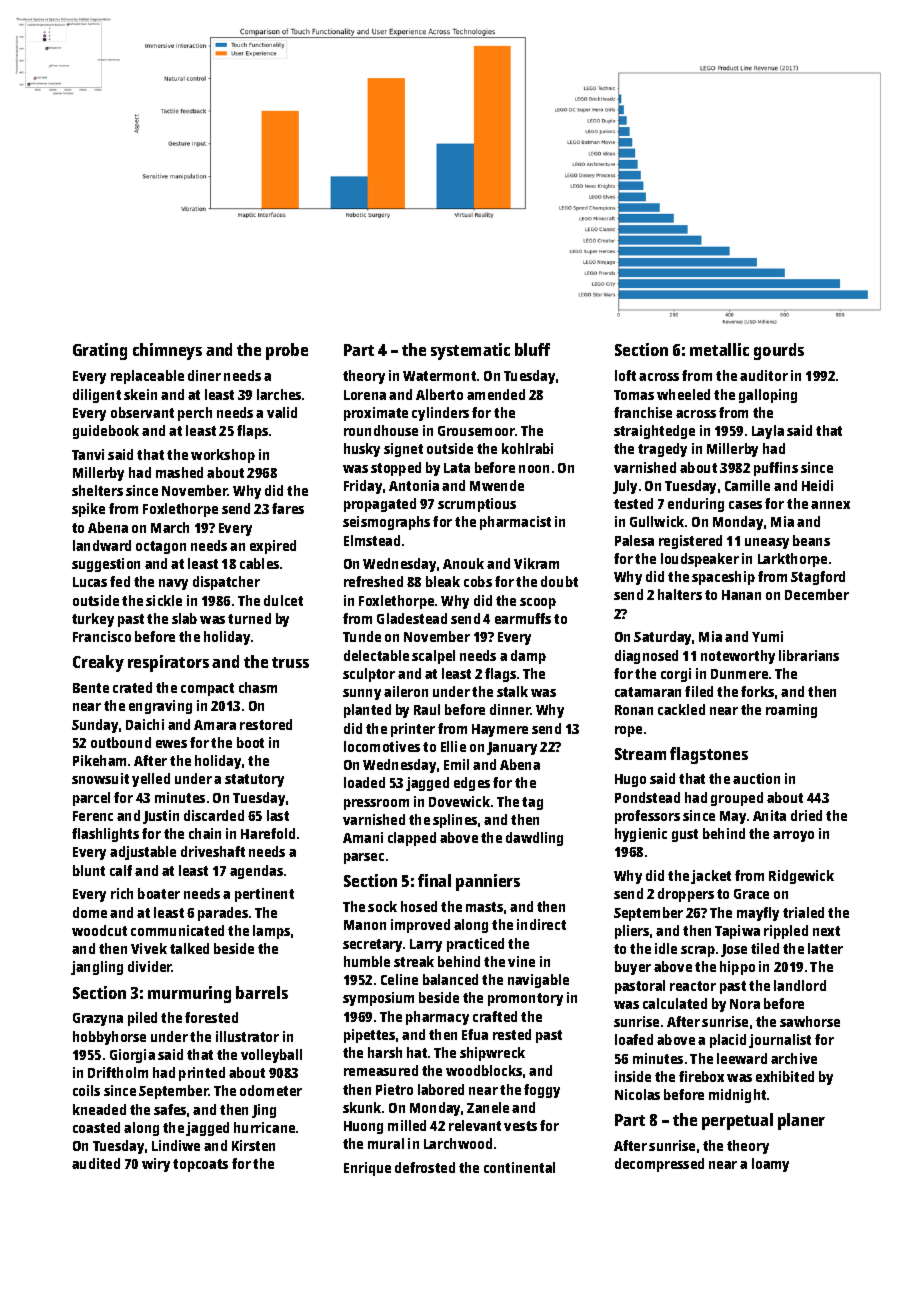  I want to click on decompressed, so click(659, 1165).
